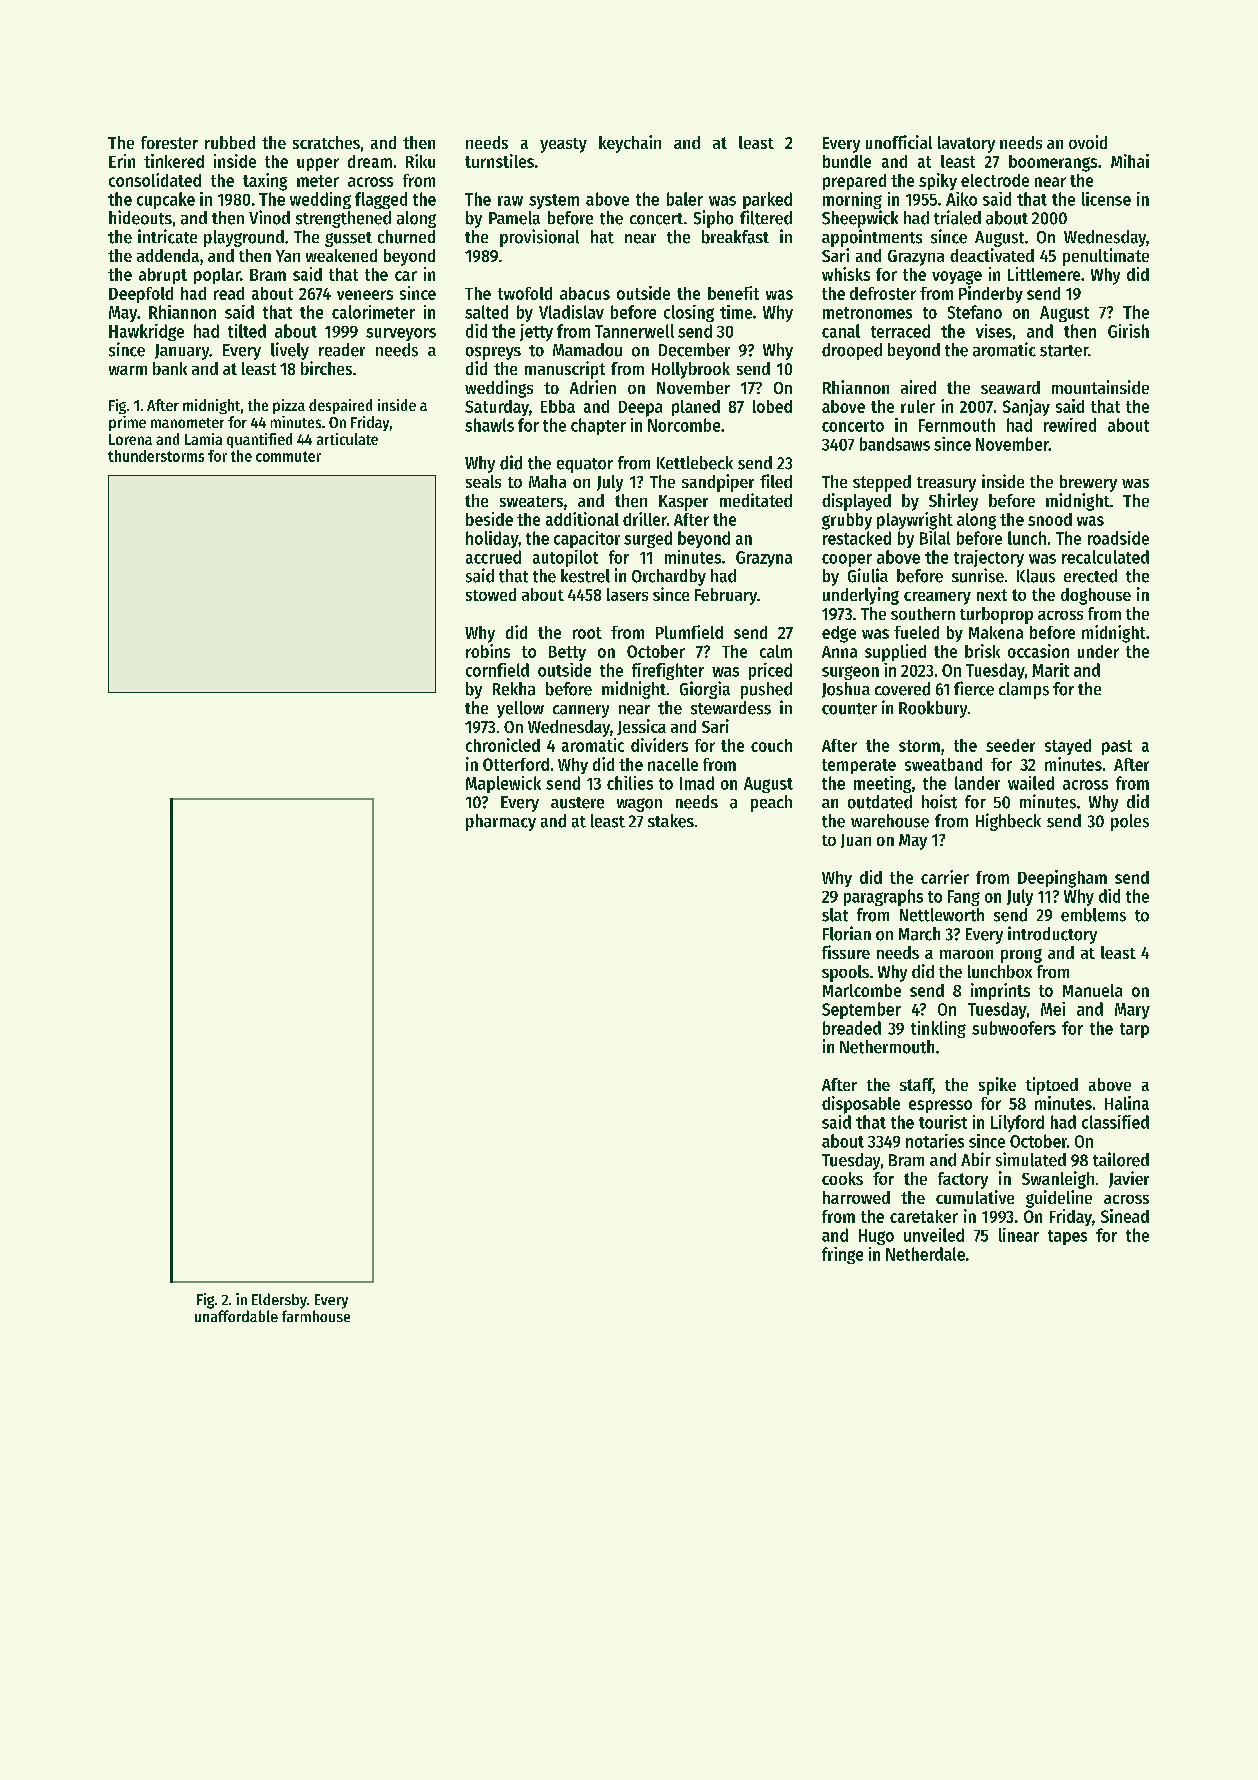  Describe the element at coordinates (128, 370) in the page. I see `warm` at that location.
